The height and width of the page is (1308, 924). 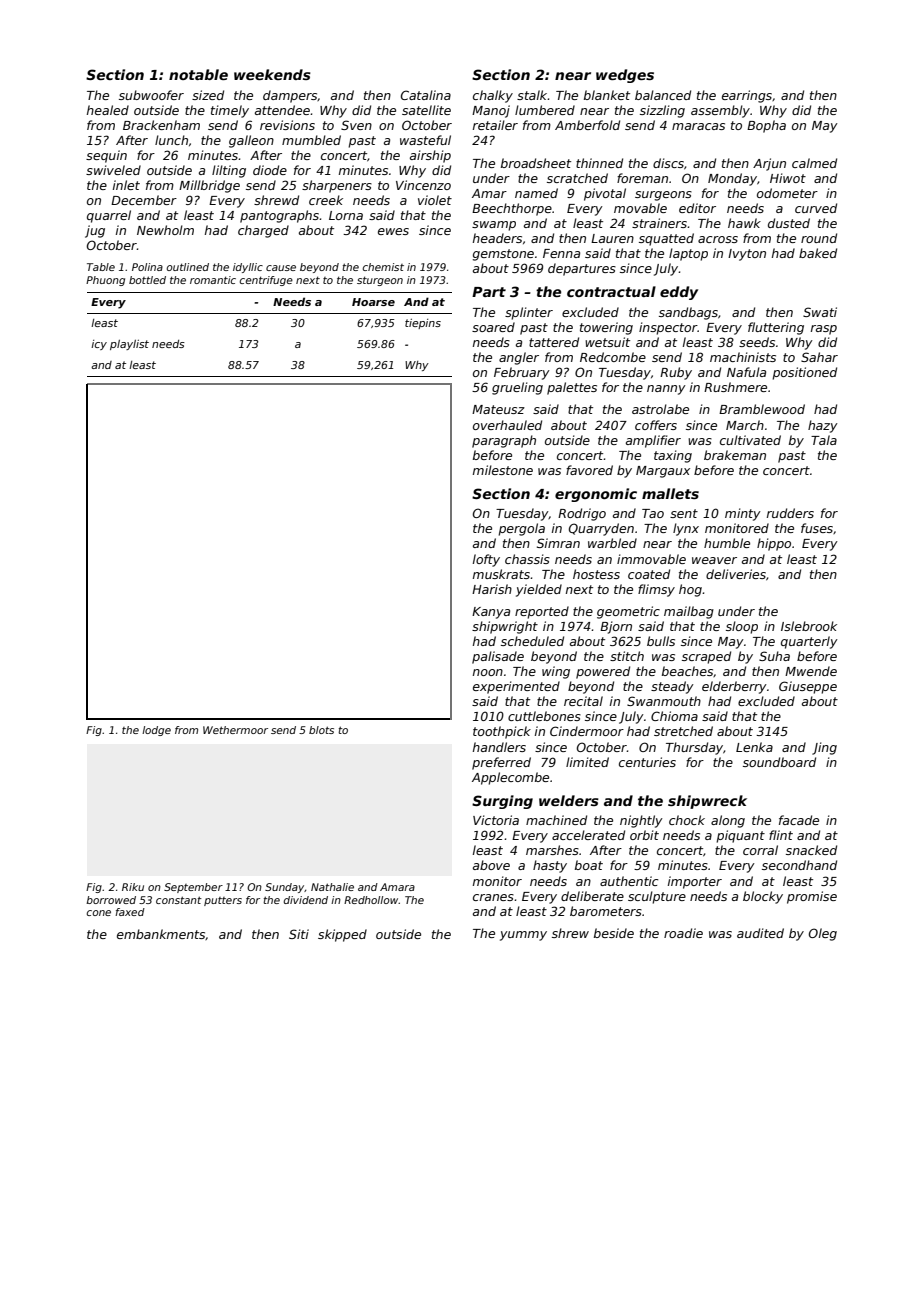 What do you see at coordinates (156, 731) in the page?
I see `lodge` at bounding box center [156, 731].
